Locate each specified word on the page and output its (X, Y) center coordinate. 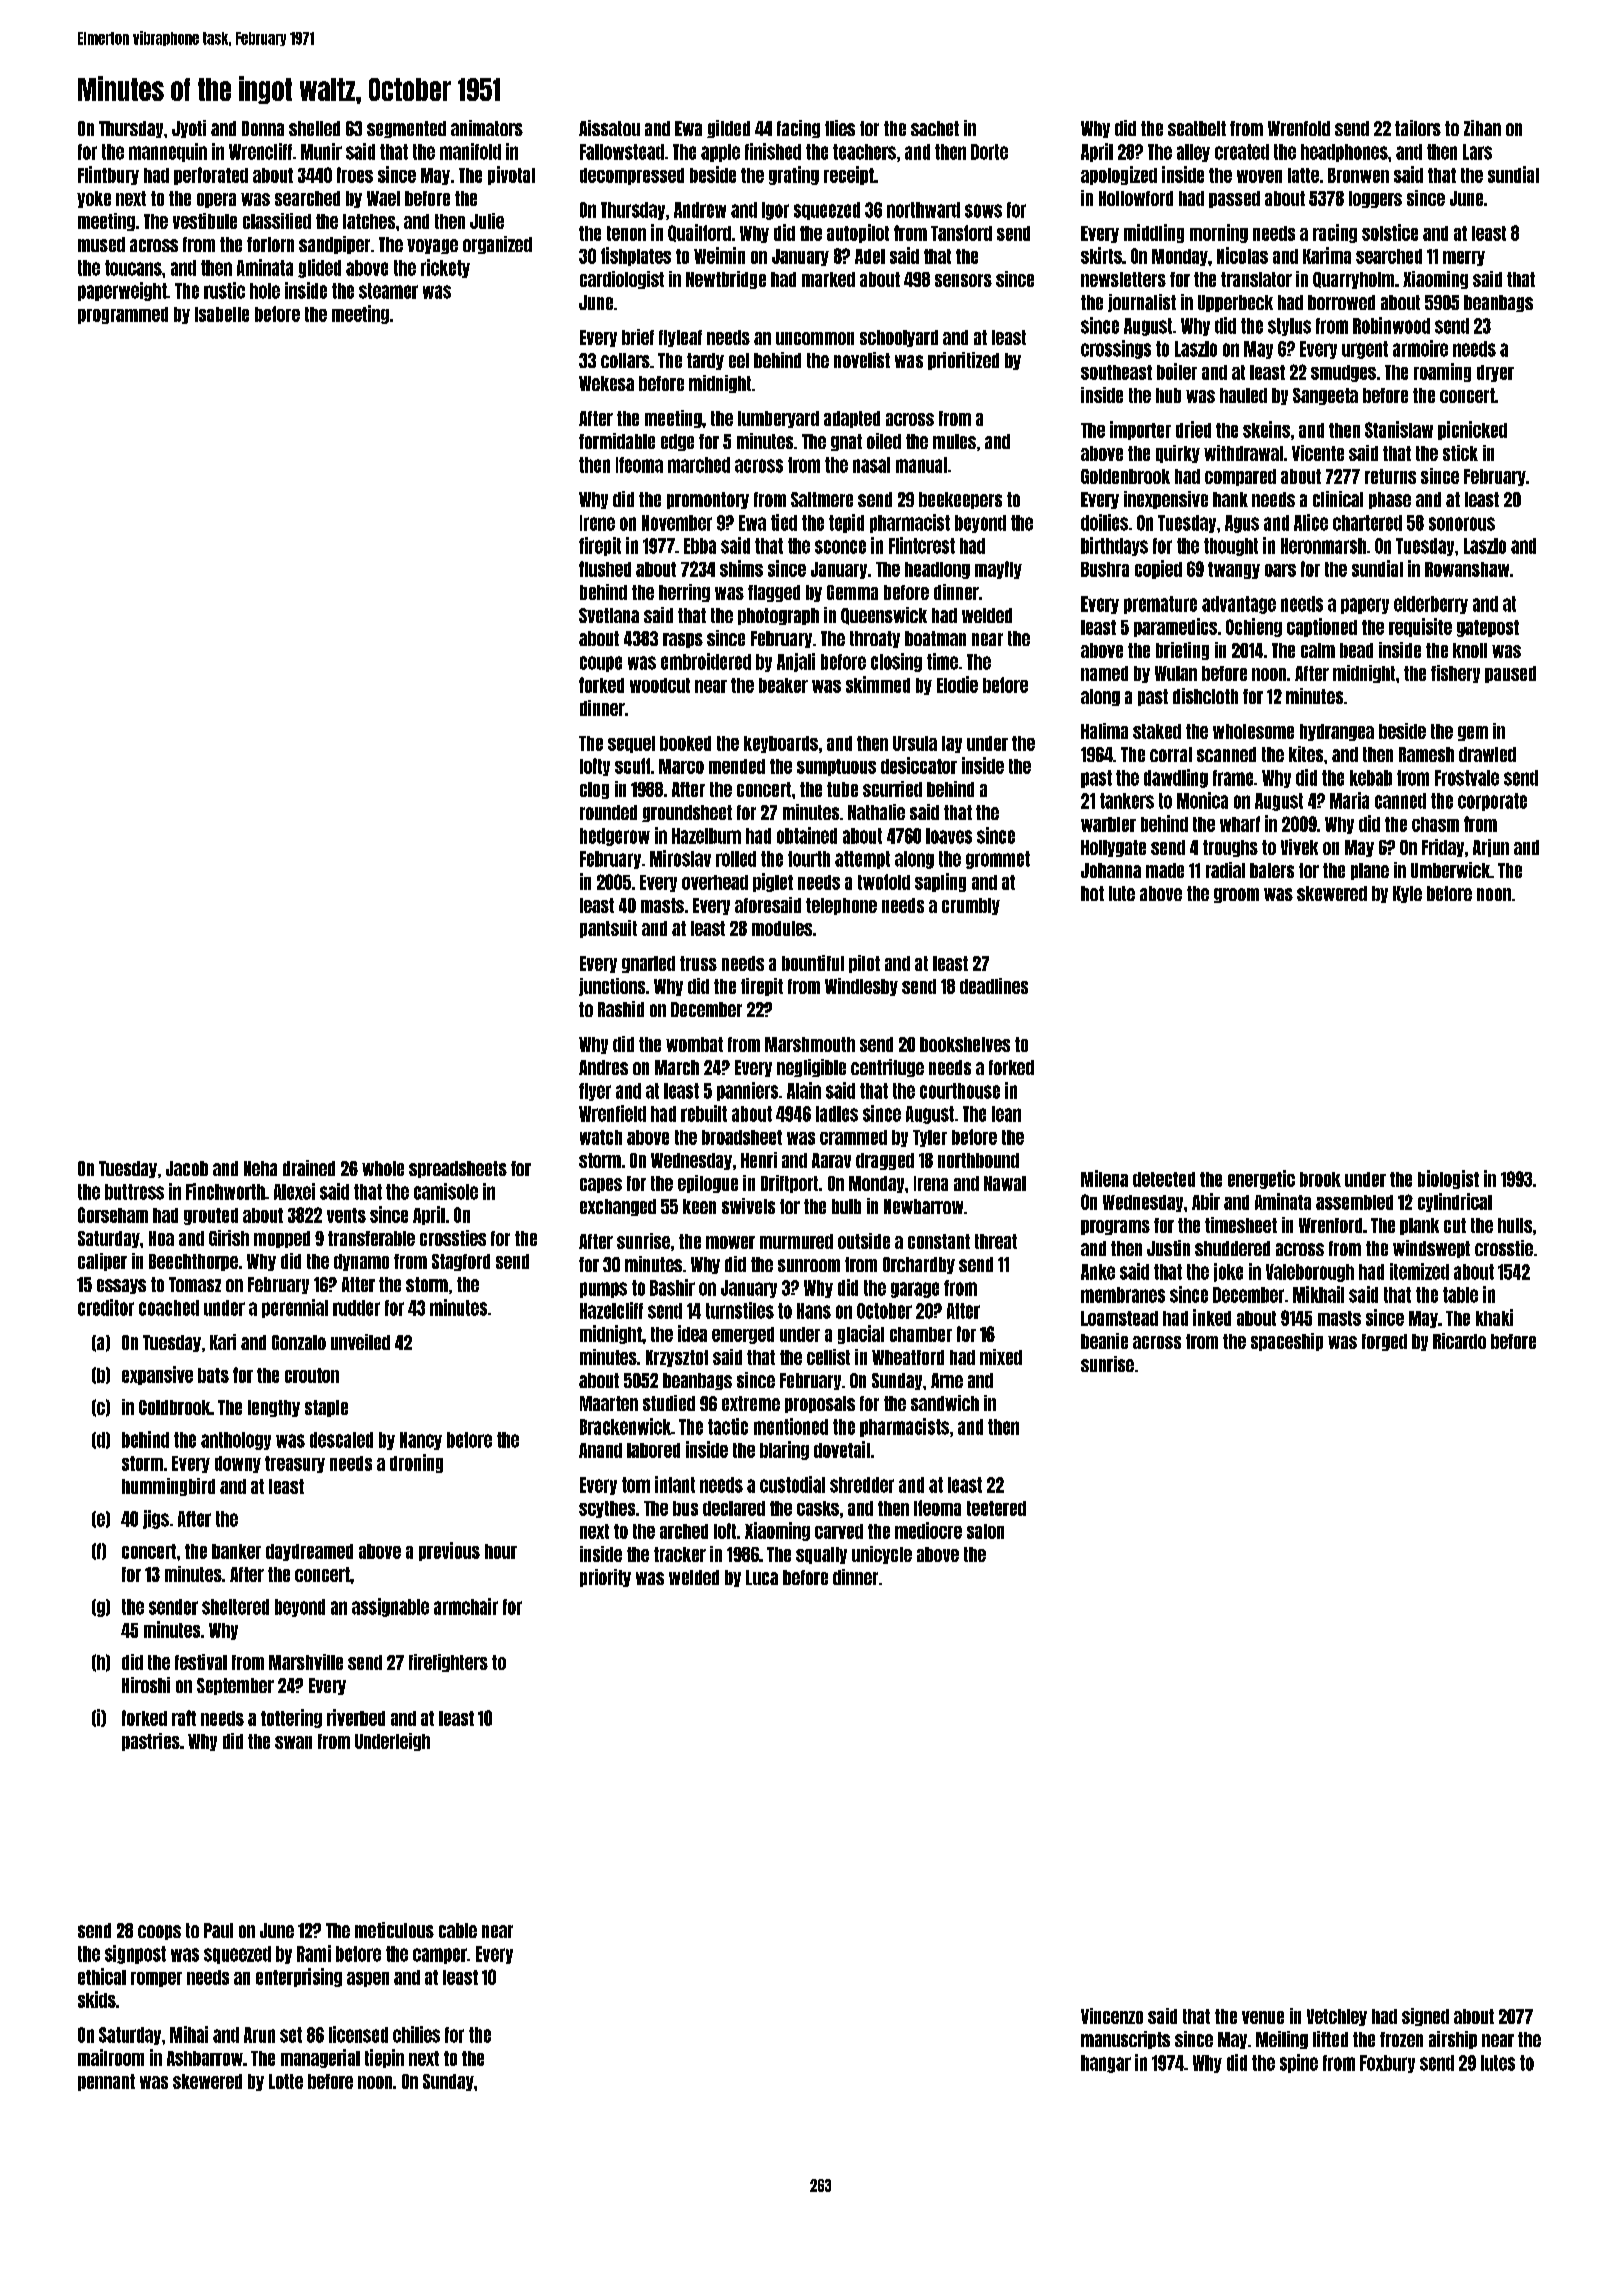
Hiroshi (146, 1685)
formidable (617, 441)
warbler (1108, 824)
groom (1236, 895)
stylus (1289, 327)
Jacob (187, 1168)
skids (97, 1999)
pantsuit (608, 929)
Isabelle (222, 314)
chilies (416, 2034)
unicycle (882, 1555)
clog (594, 790)
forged (1384, 1342)
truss (698, 963)
